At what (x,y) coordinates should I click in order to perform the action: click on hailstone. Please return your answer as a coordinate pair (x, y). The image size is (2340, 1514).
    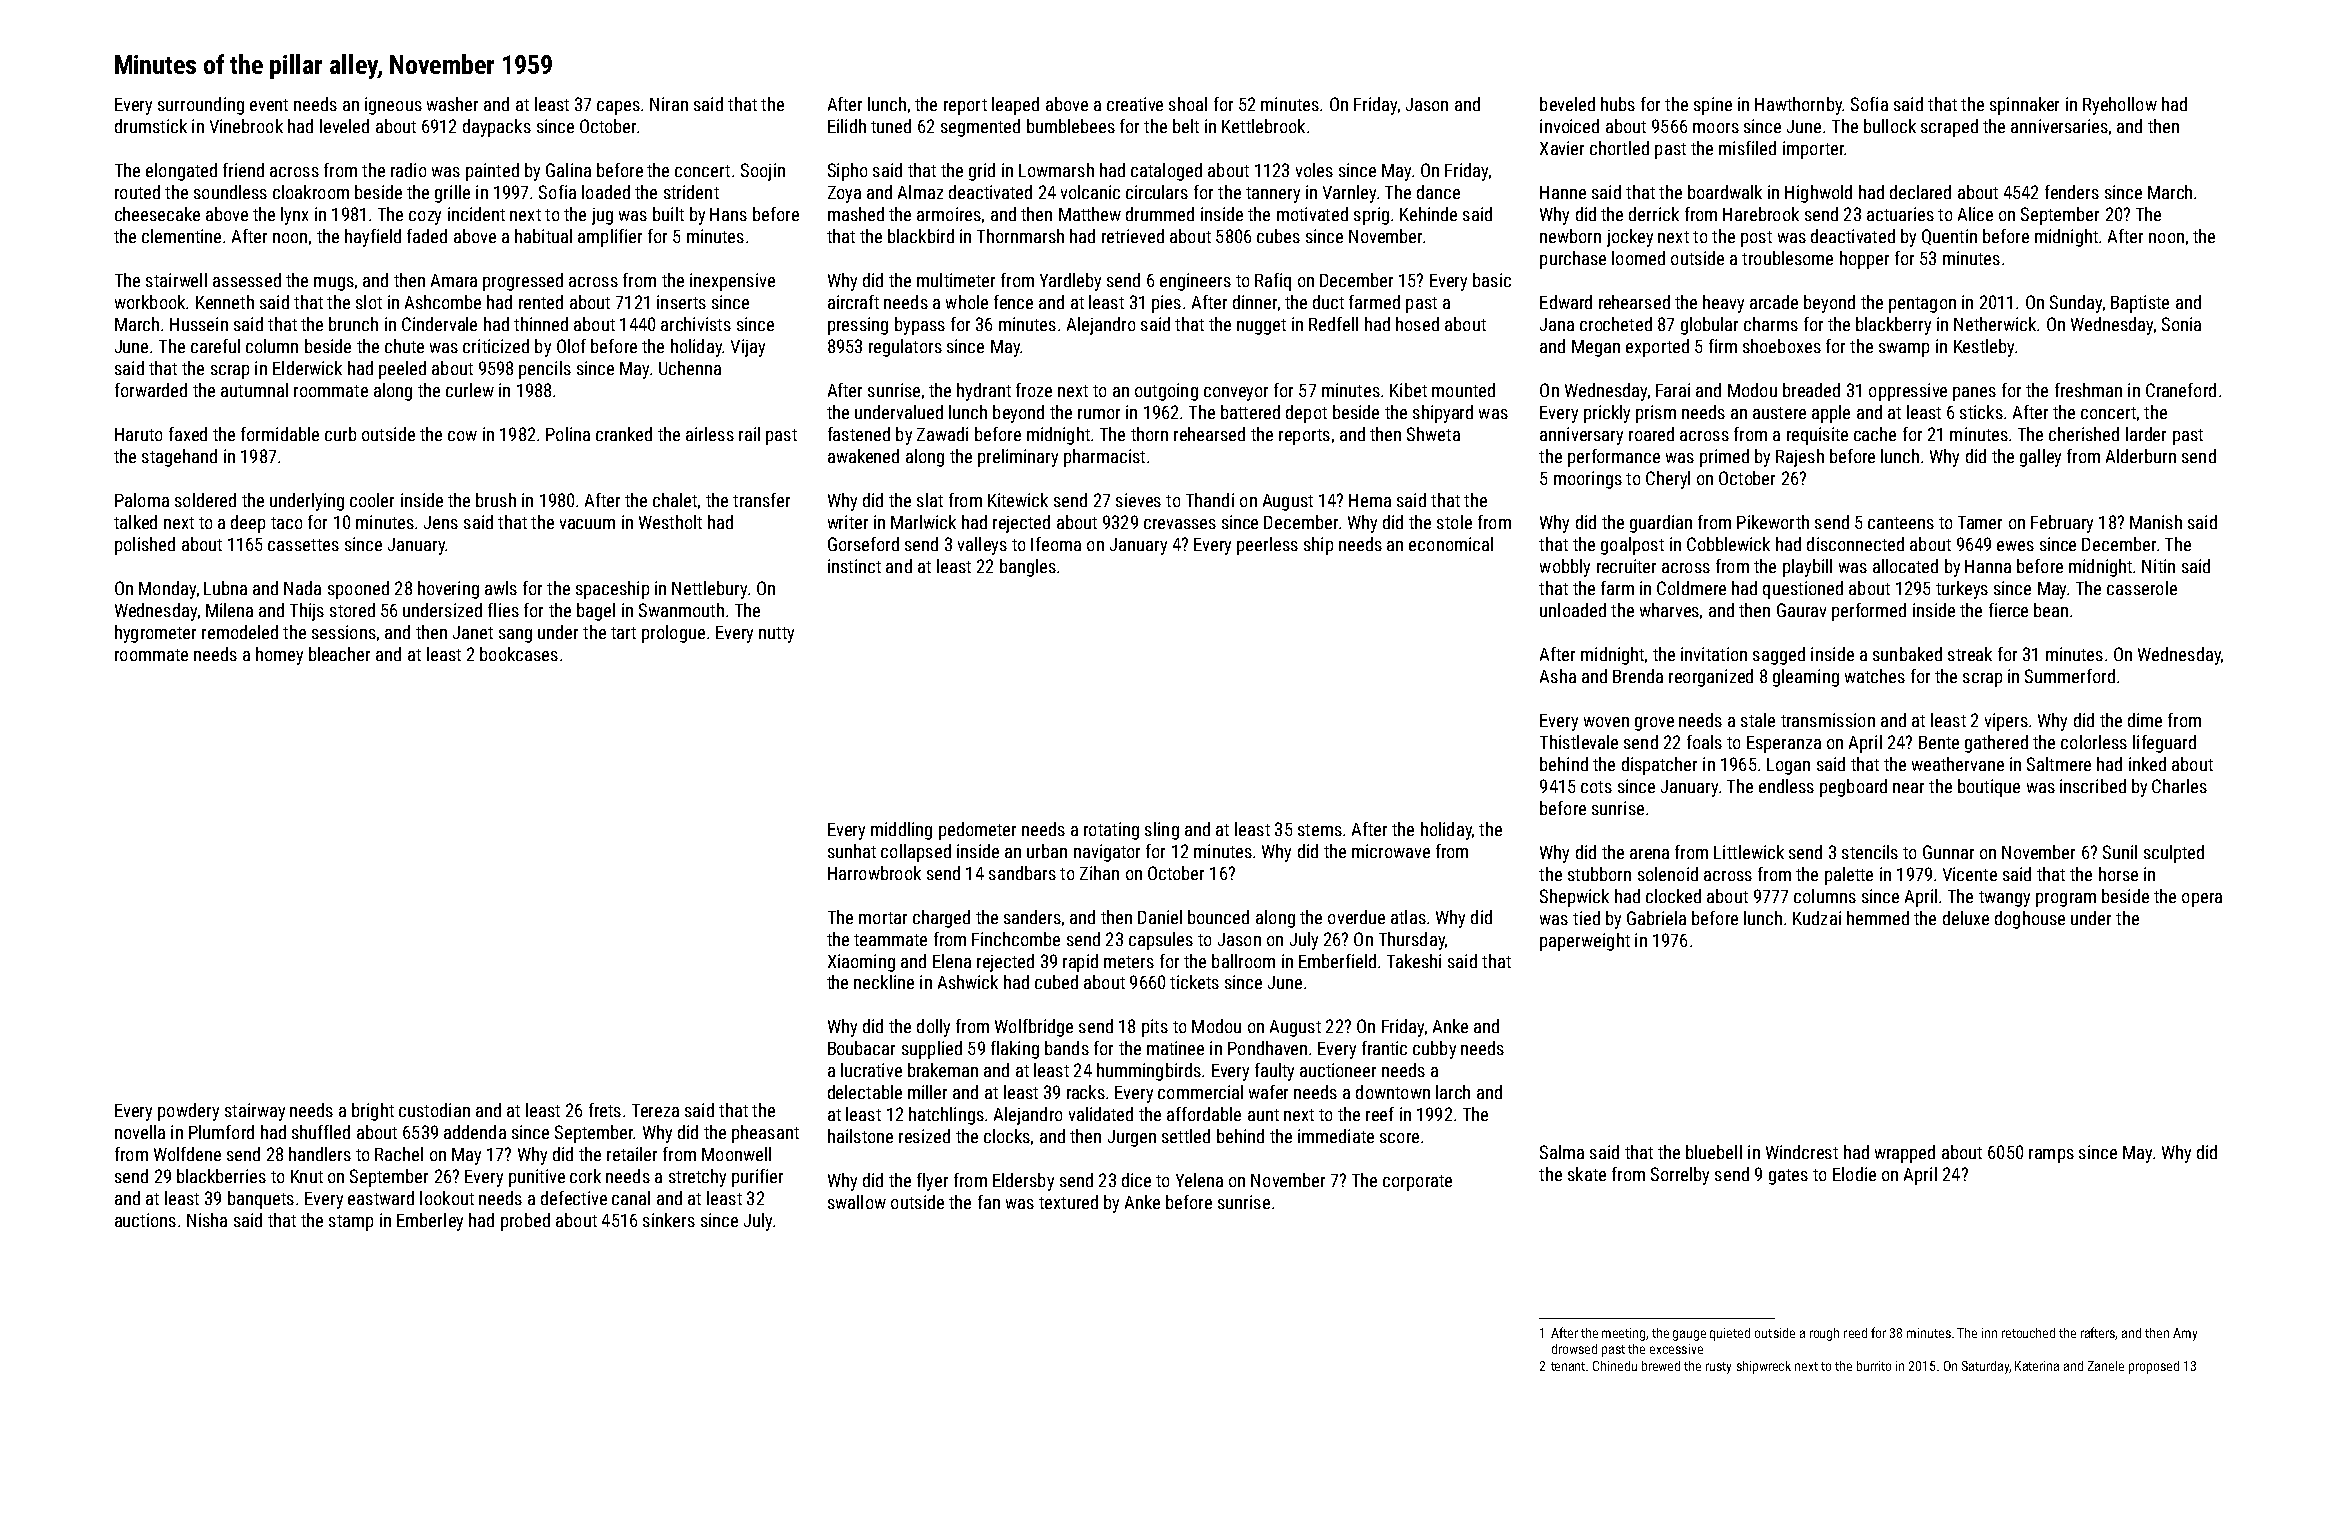
    Looking at the image, I should click on (860, 1136).
